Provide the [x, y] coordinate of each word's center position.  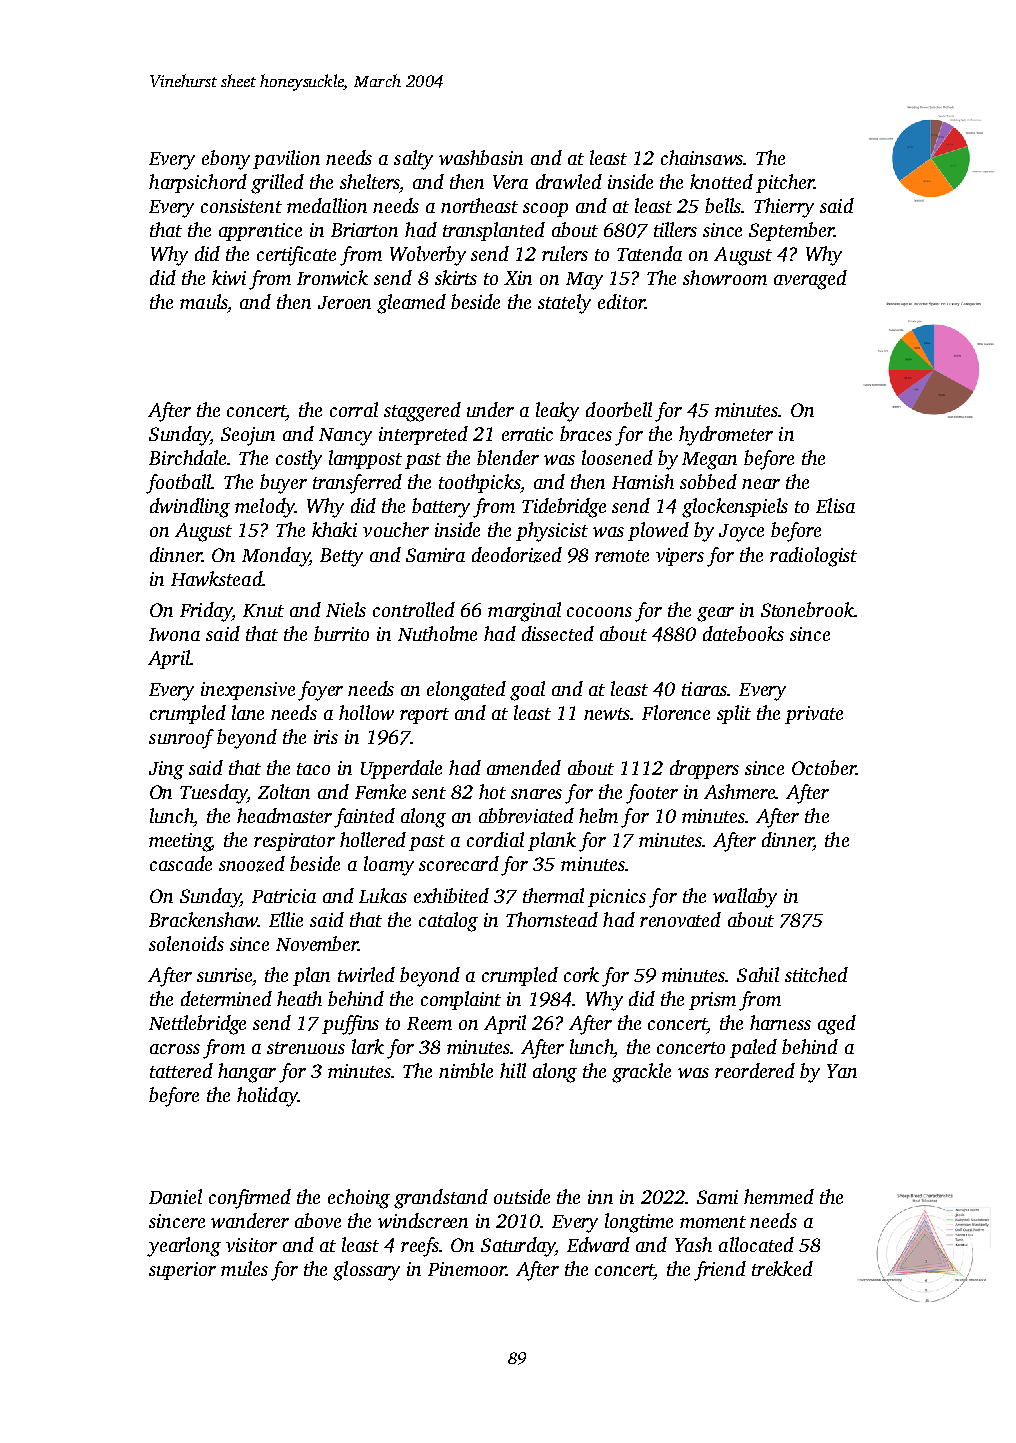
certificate [296, 256]
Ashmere [740, 791]
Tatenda [649, 253]
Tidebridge [564, 508]
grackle [641, 1073]
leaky [557, 412]
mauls [204, 301]
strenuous [306, 1048]
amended [524, 767]
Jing [166, 770]
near [761, 484]
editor [621, 301]
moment [713, 1222]
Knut [263, 610]
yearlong [184, 1247]
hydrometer [726, 436]
